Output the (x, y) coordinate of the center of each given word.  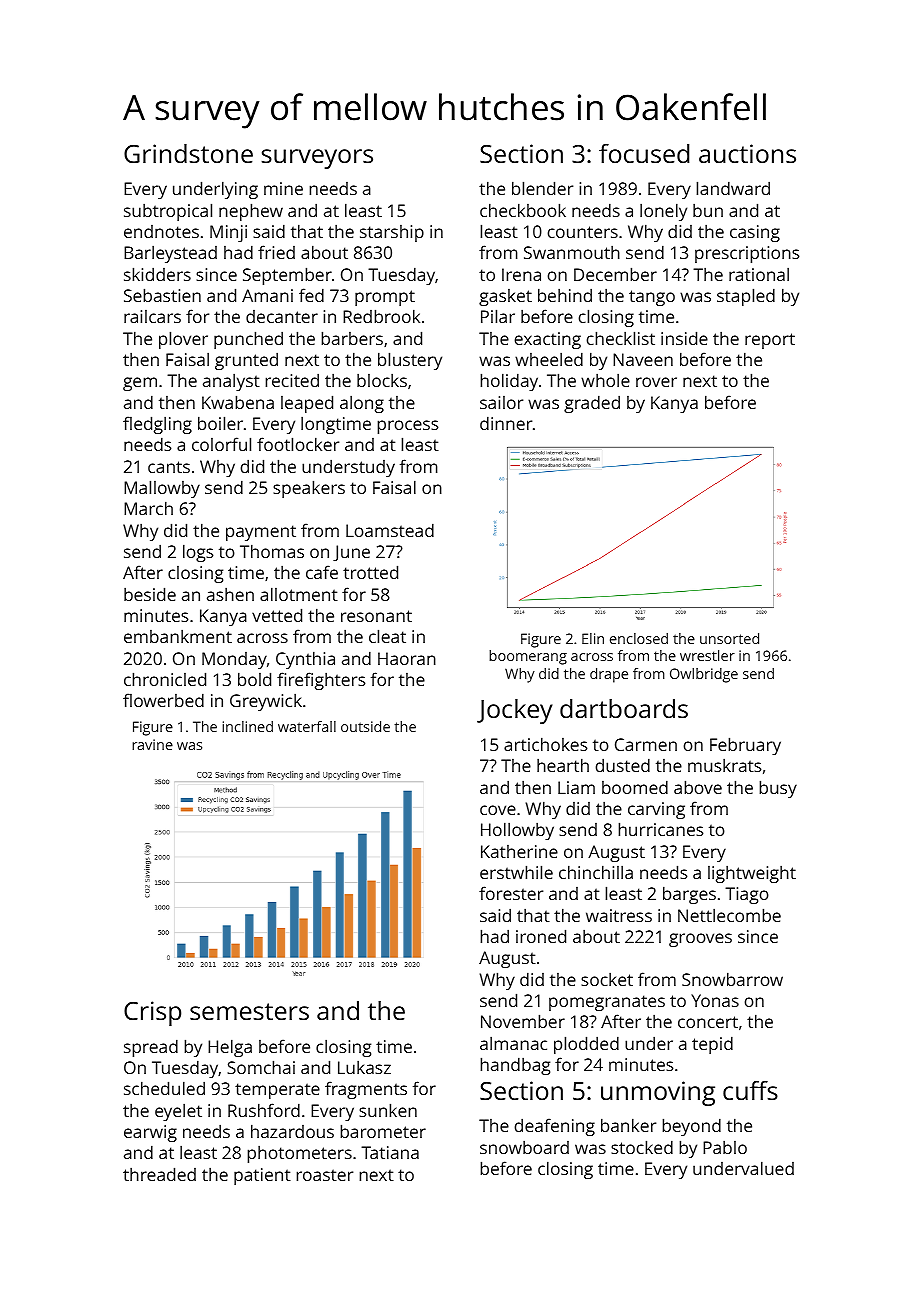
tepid (712, 1045)
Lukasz (364, 1067)
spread (151, 1048)
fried (276, 252)
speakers (309, 489)
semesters (249, 1011)
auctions (747, 153)
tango (652, 298)
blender (542, 188)
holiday (509, 382)
